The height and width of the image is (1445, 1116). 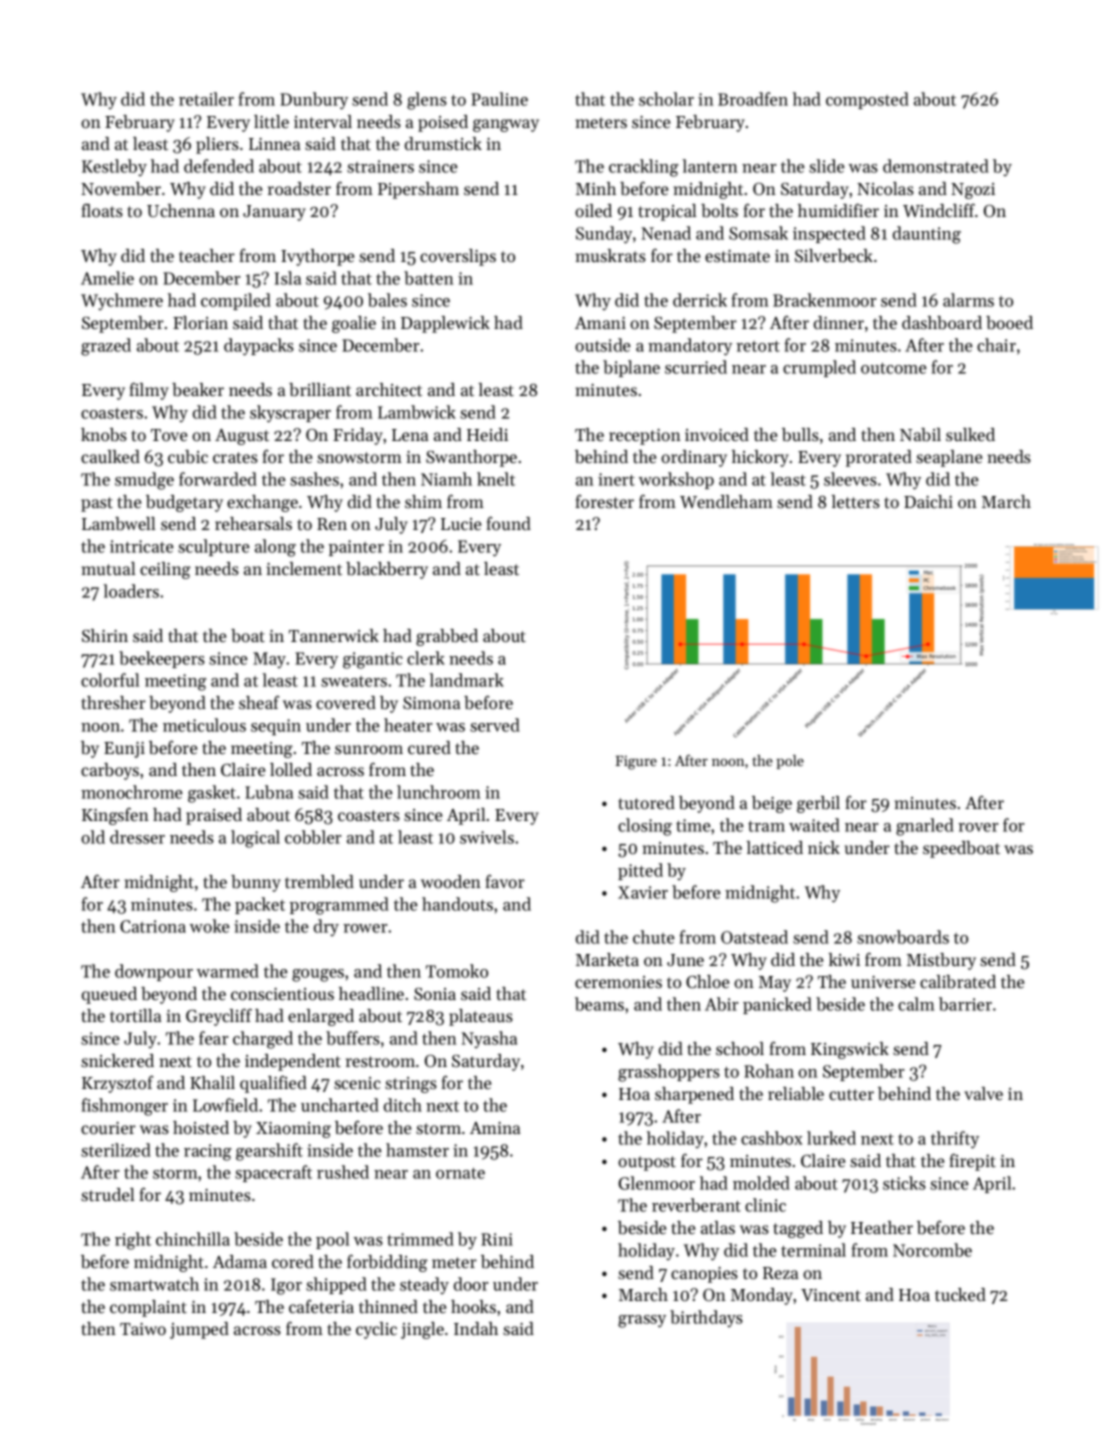 I want to click on Heidi, so click(x=487, y=434).
